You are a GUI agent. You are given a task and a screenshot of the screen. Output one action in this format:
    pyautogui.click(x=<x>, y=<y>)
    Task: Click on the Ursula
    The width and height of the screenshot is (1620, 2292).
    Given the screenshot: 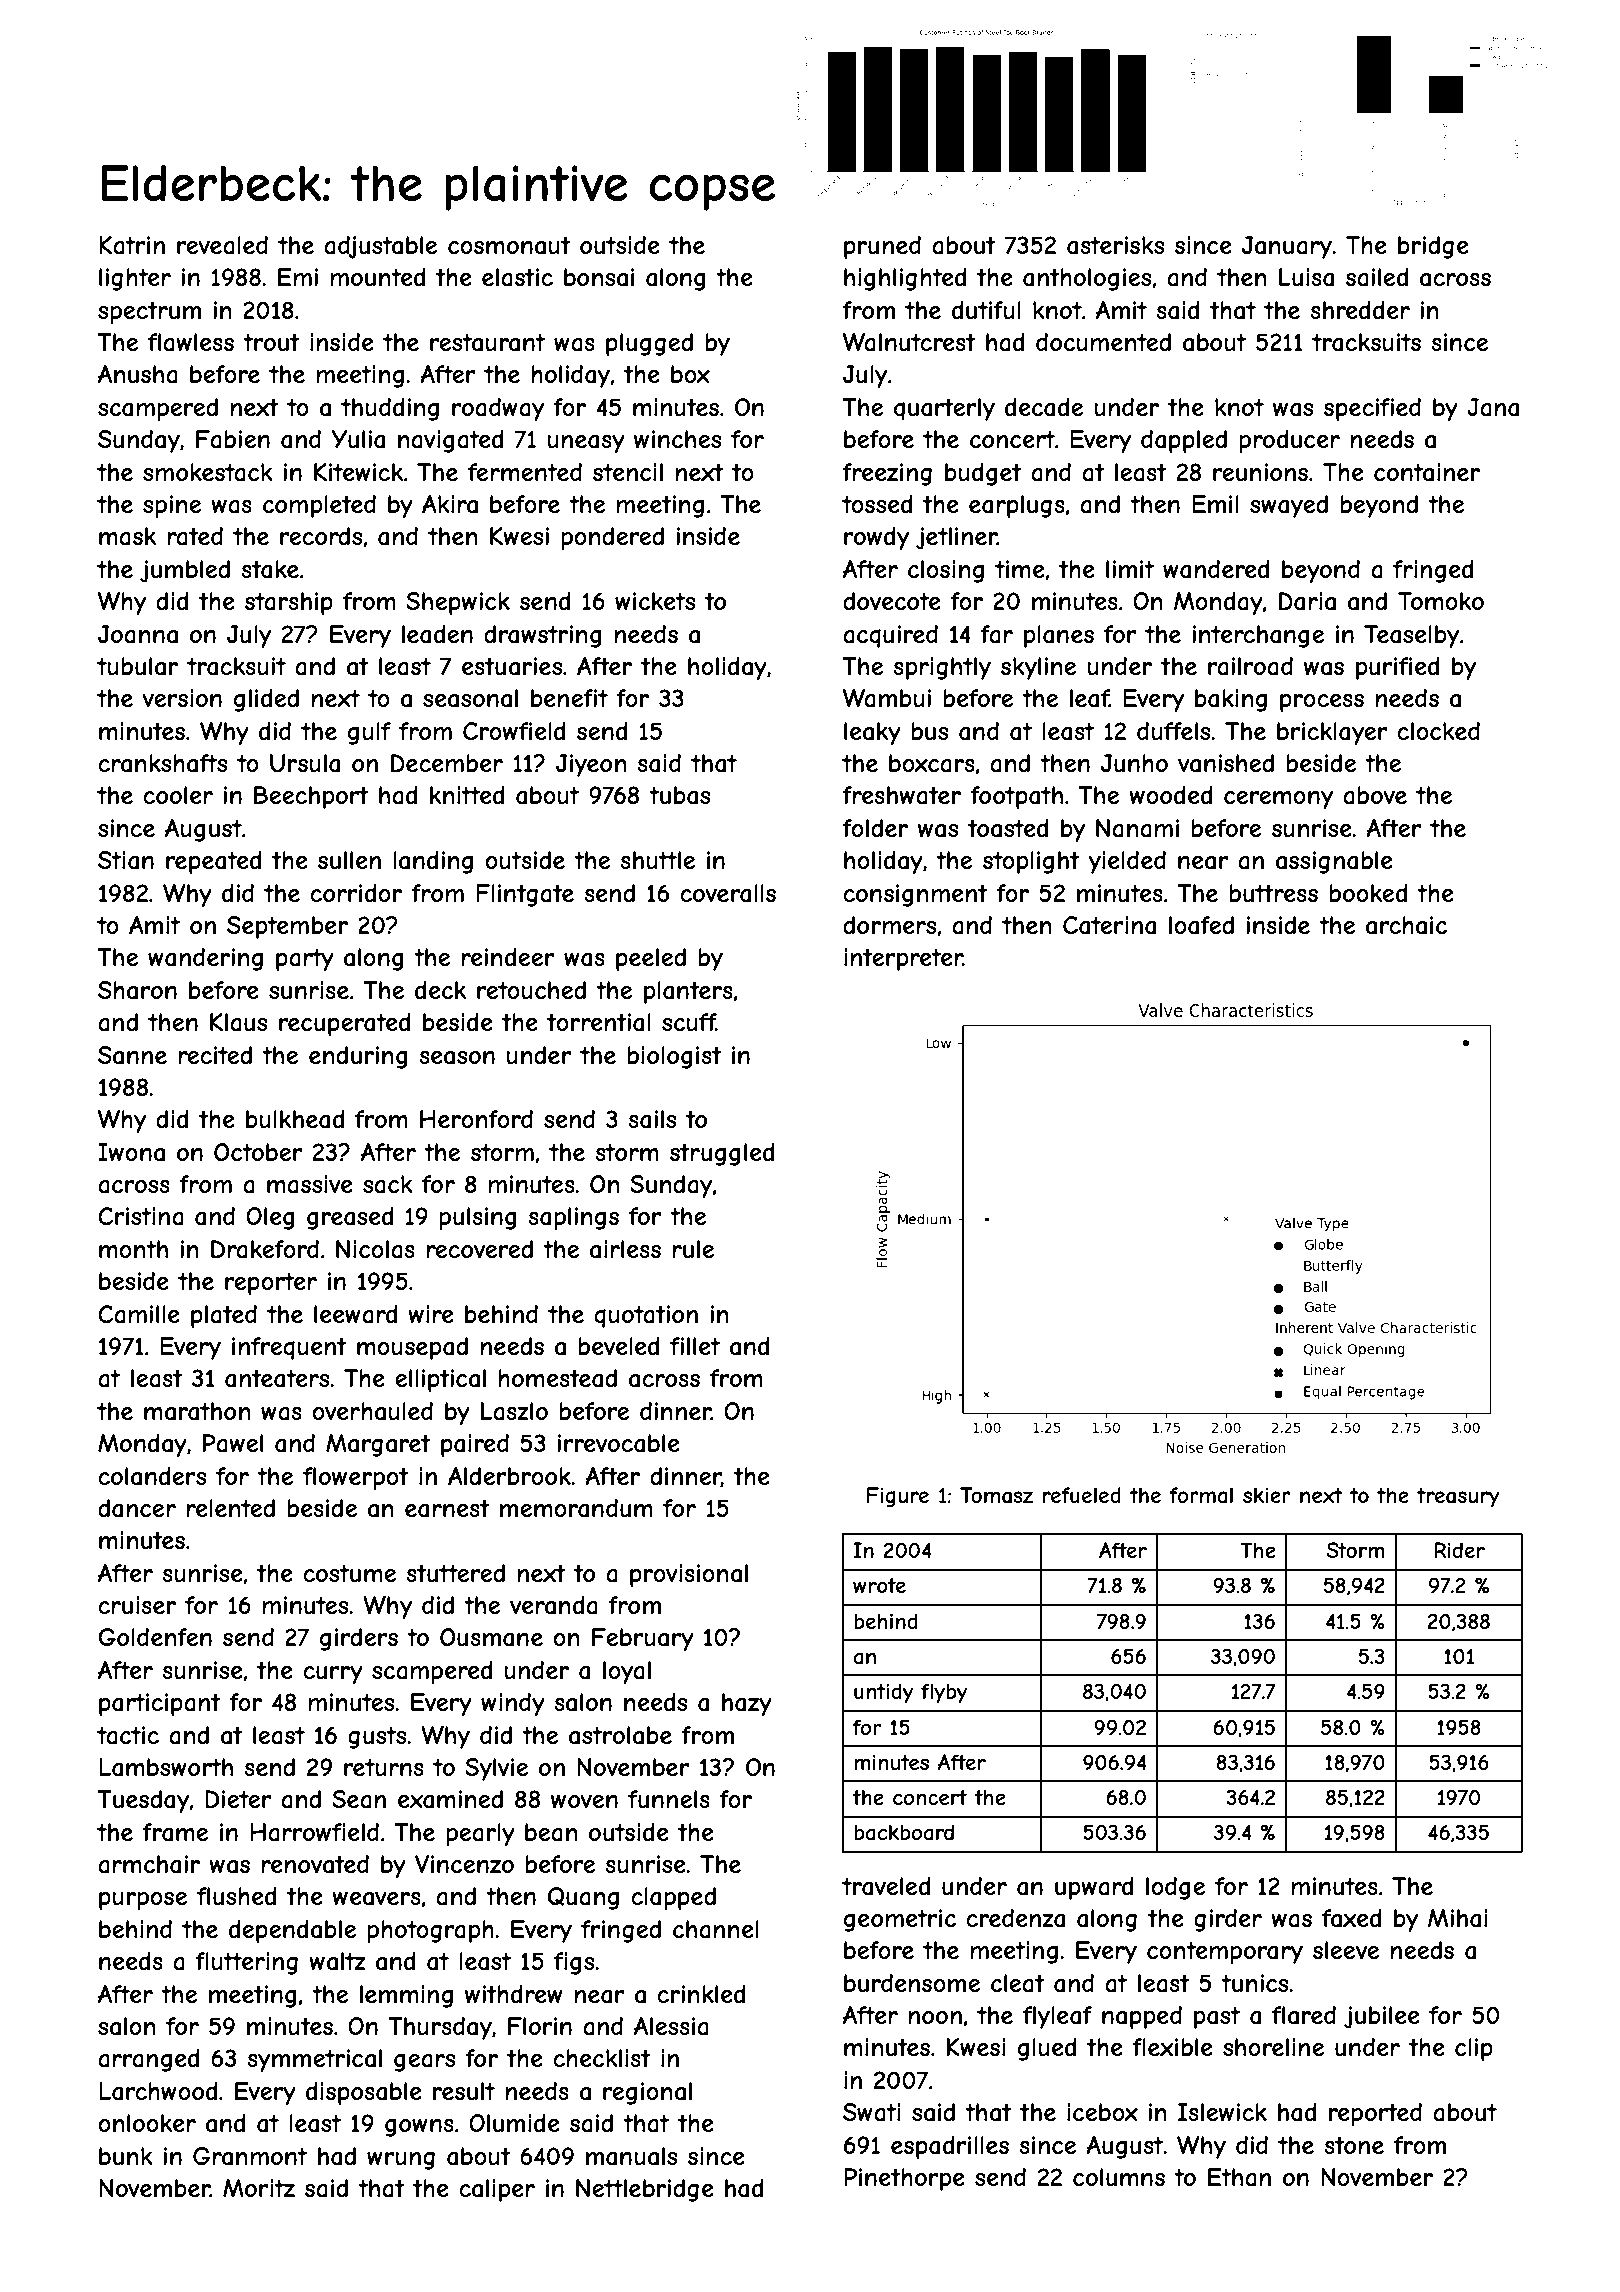 What is the action you would take?
    pyautogui.click(x=305, y=763)
